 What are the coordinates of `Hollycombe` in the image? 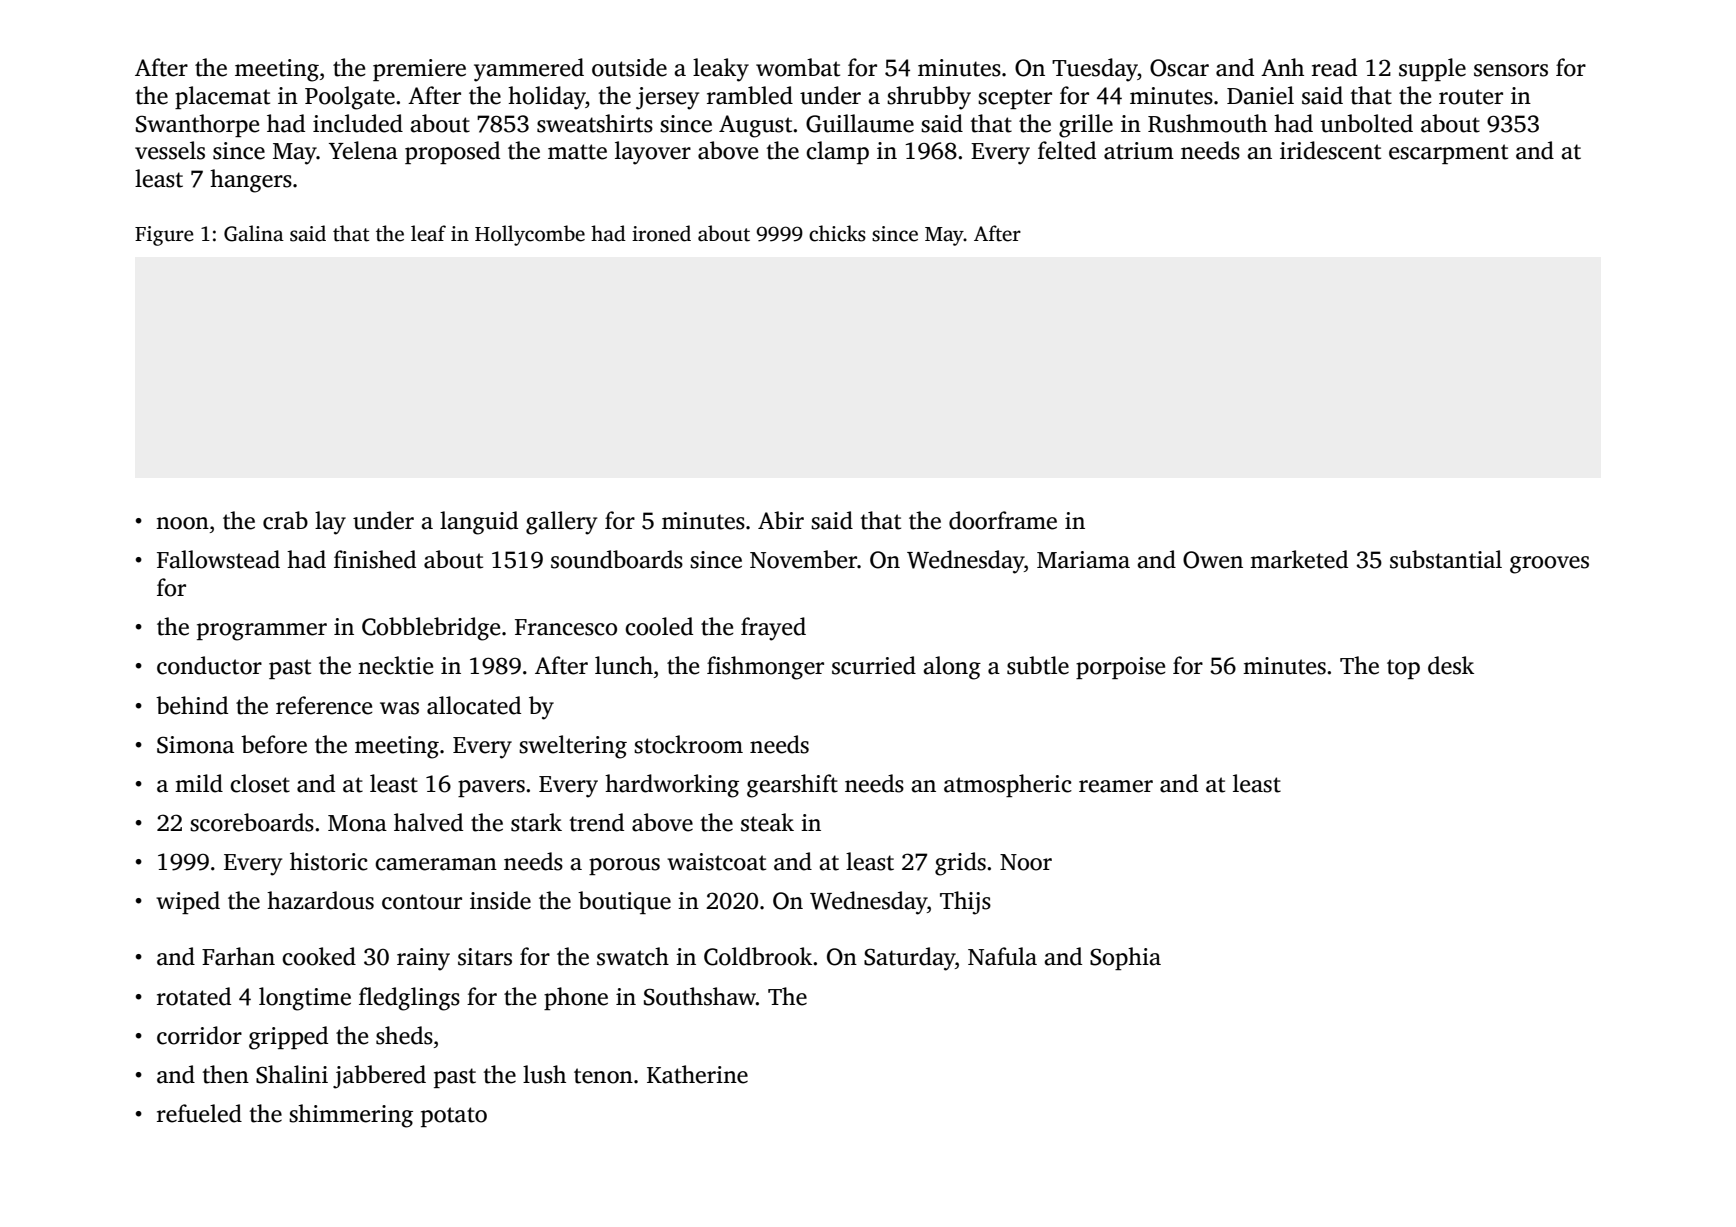 It's located at (530, 235).
